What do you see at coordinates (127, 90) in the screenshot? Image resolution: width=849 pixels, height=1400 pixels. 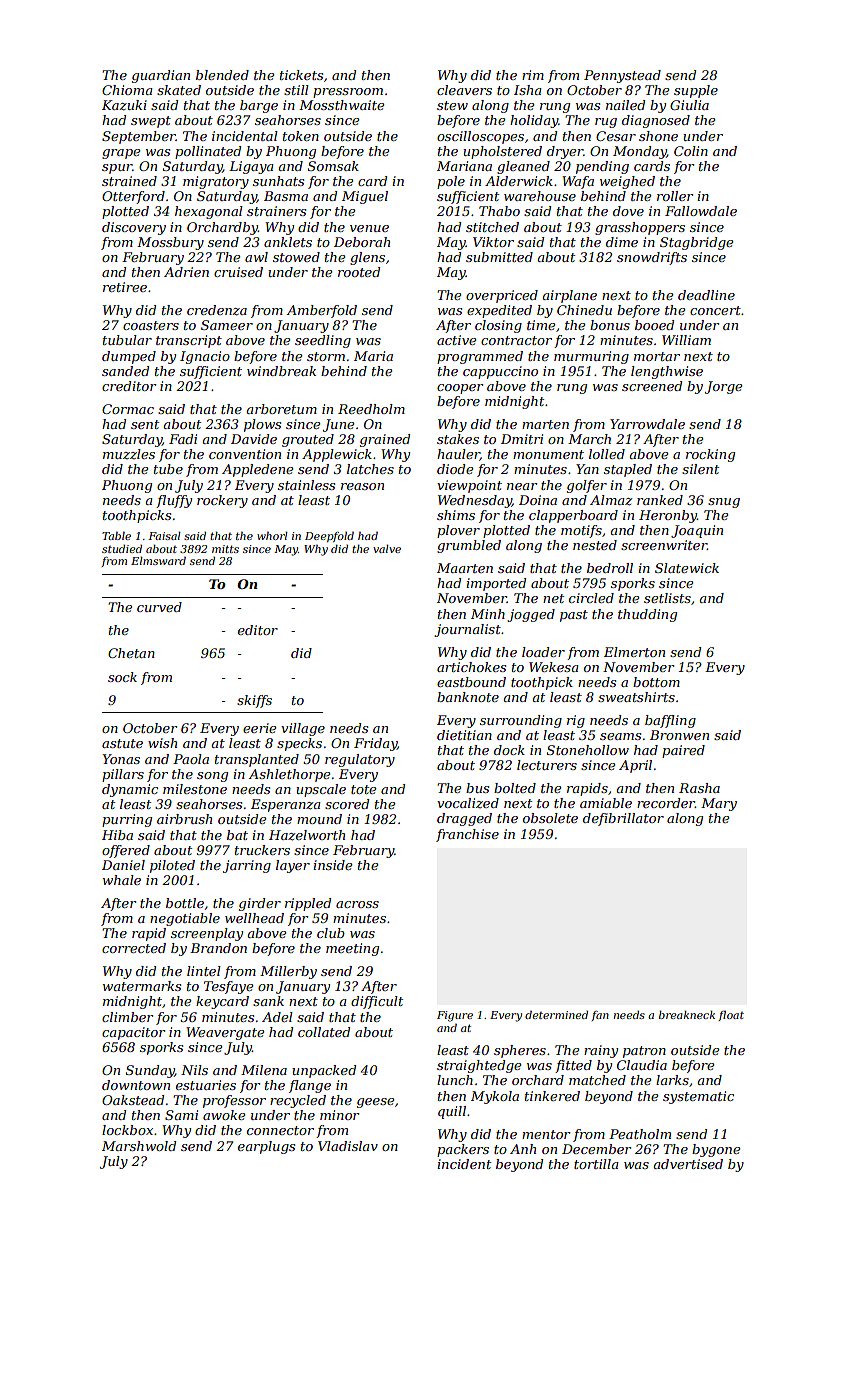 I see `Chioma` at bounding box center [127, 90].
